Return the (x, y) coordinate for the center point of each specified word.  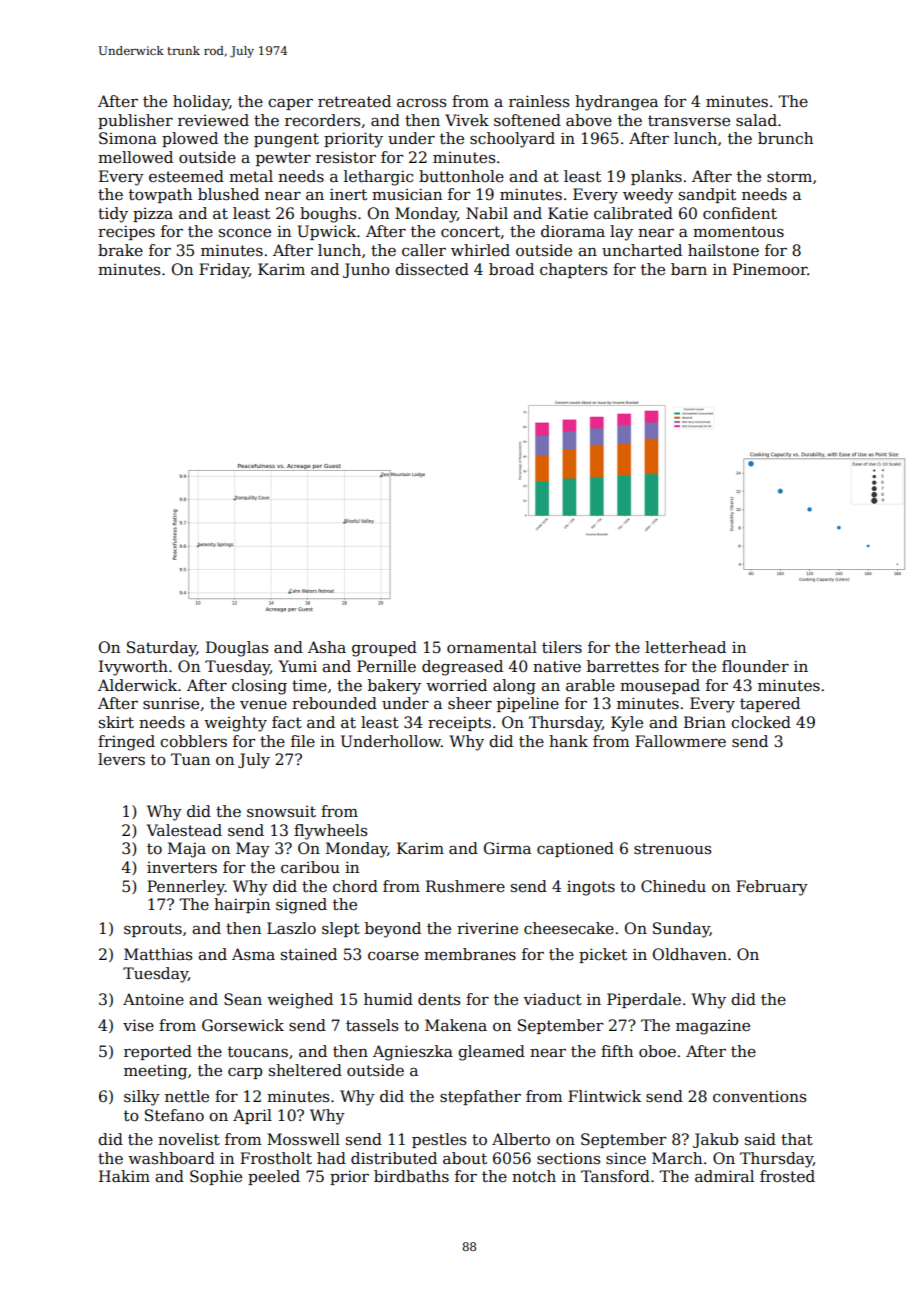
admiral (724, 1176)
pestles (439, 1140)
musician (407, 194)
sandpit (707, 195)
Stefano (174, 1115)
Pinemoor (770, 269)
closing (259, 687)
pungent (286, 140)
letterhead (685, 647)
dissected (432, 269)
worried (456, 685)
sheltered (305, 1070)
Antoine (153, 999)
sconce (245, 233)
